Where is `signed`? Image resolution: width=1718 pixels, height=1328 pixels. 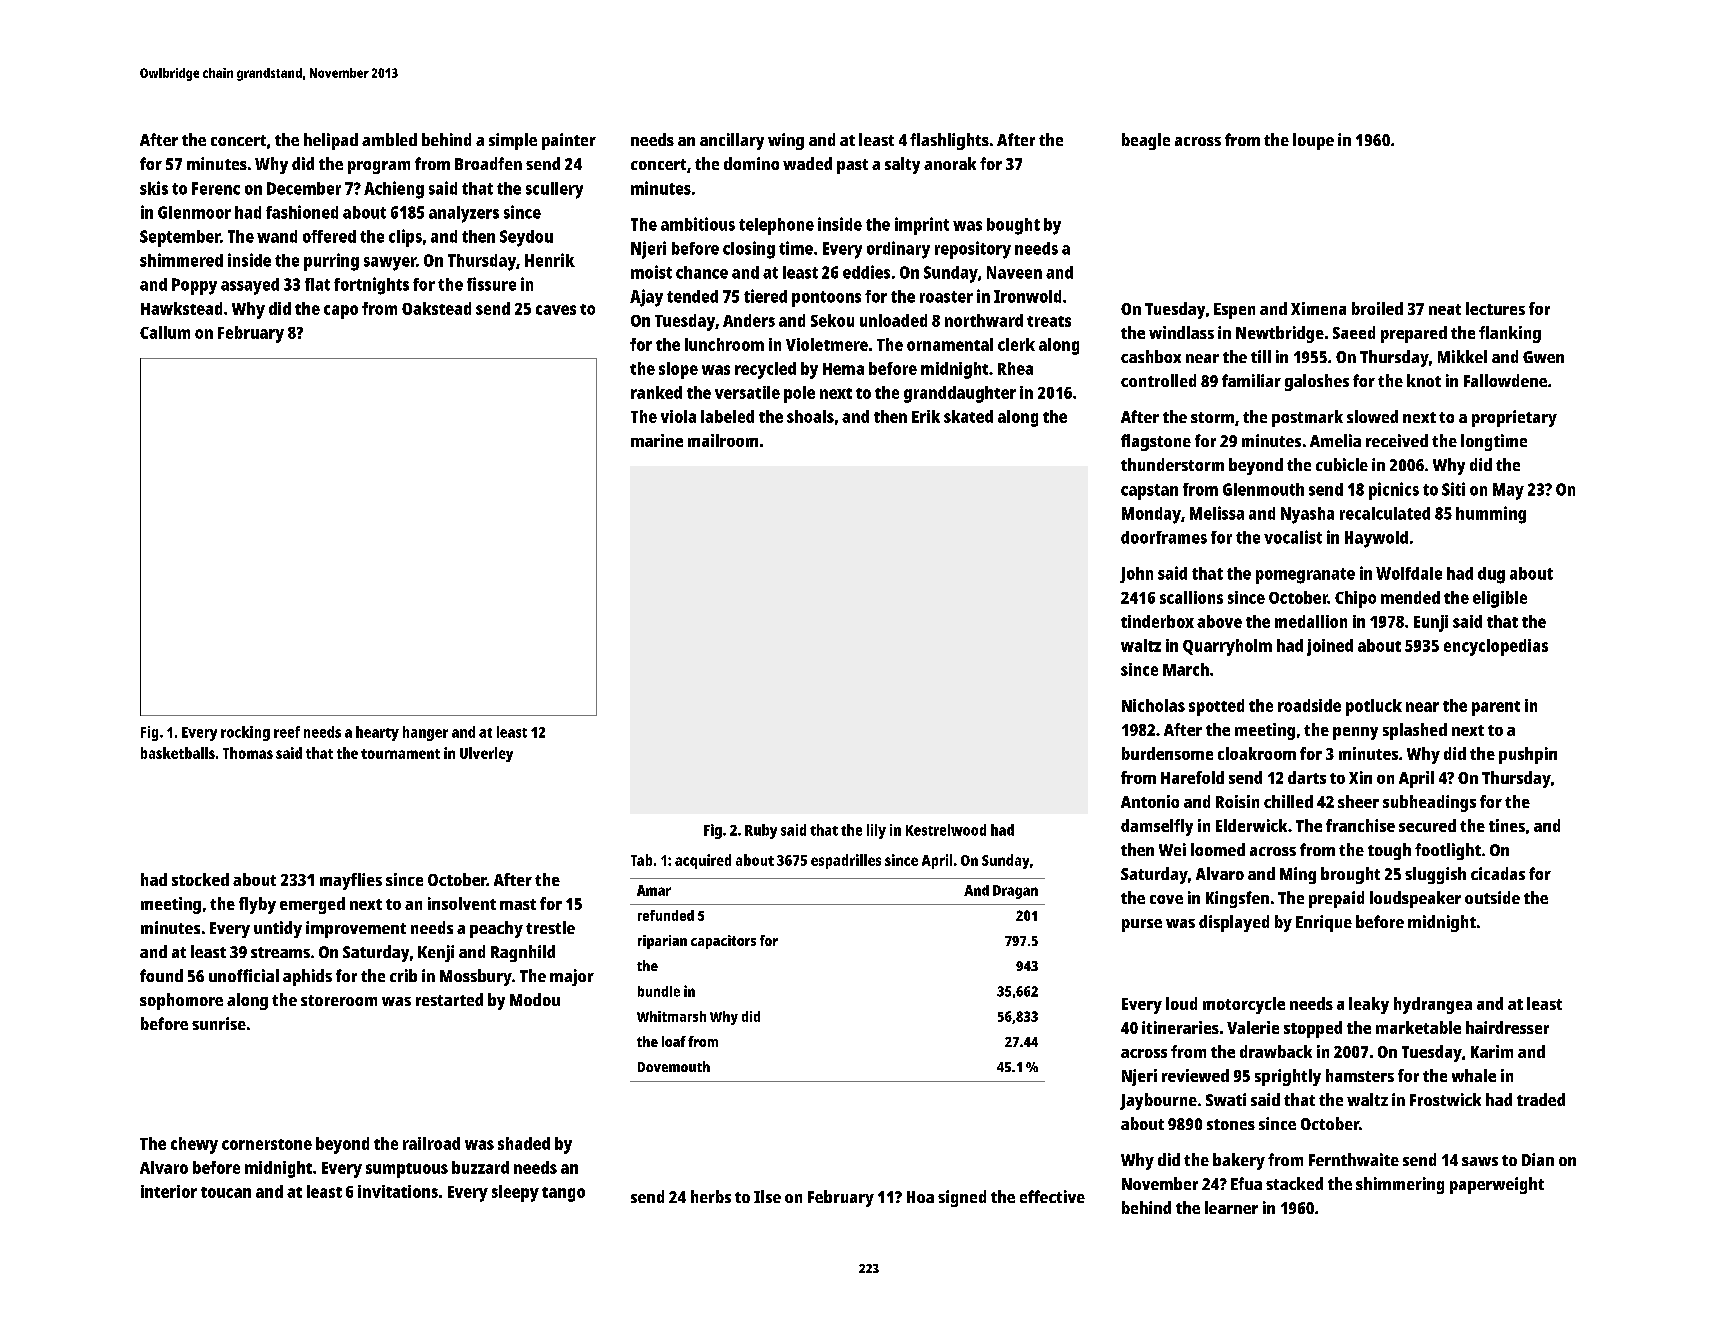
signed is located at coordinates (962, 1198).
